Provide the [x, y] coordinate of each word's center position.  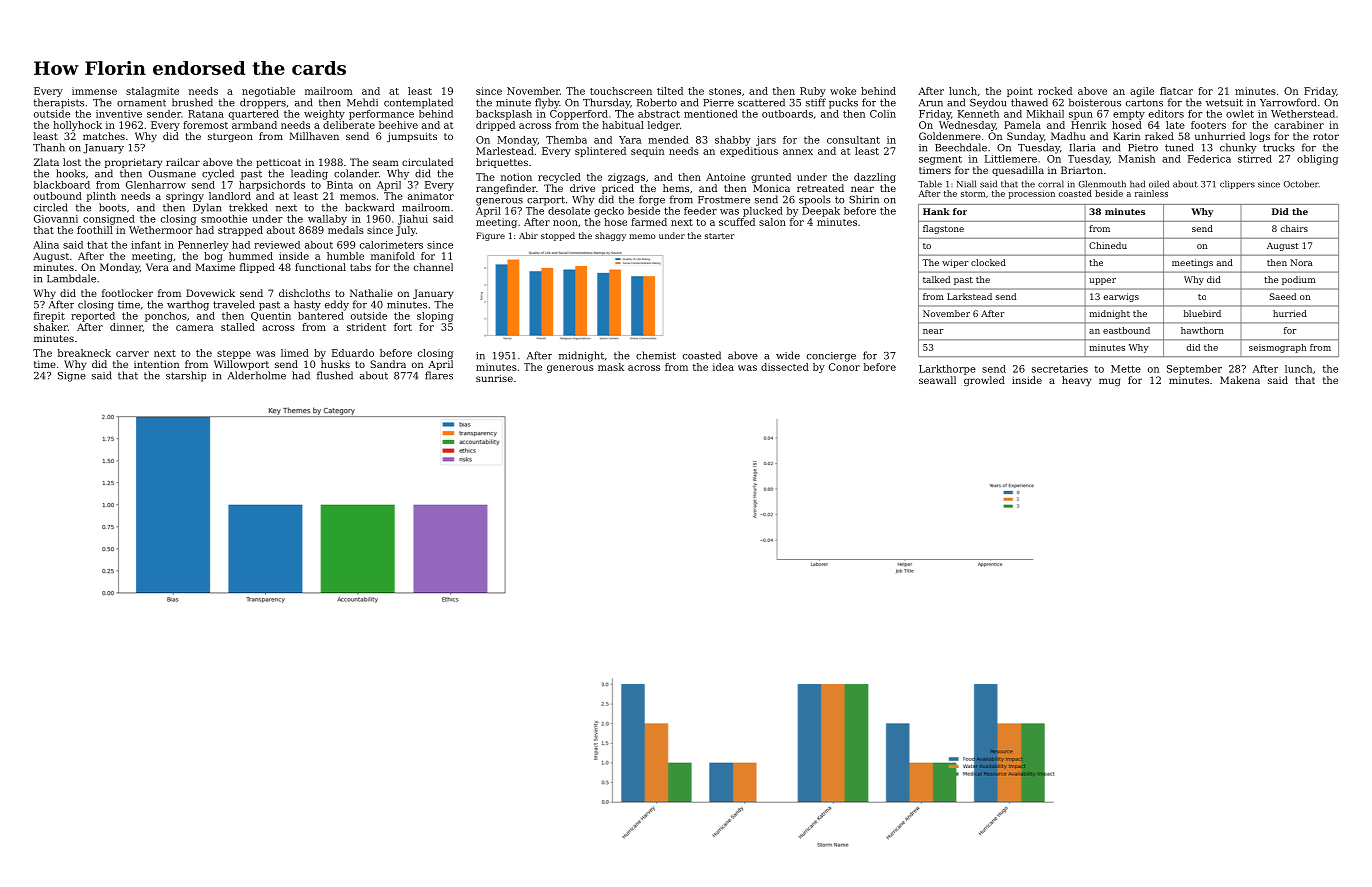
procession [1032, 194]
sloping [435, 317]
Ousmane [172, 174]
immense [94, 91]
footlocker [127, 293]
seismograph [1277, 348]
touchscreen [621, 91]
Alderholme [257, 375]
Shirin [864, 199]
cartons [1144, 103]
